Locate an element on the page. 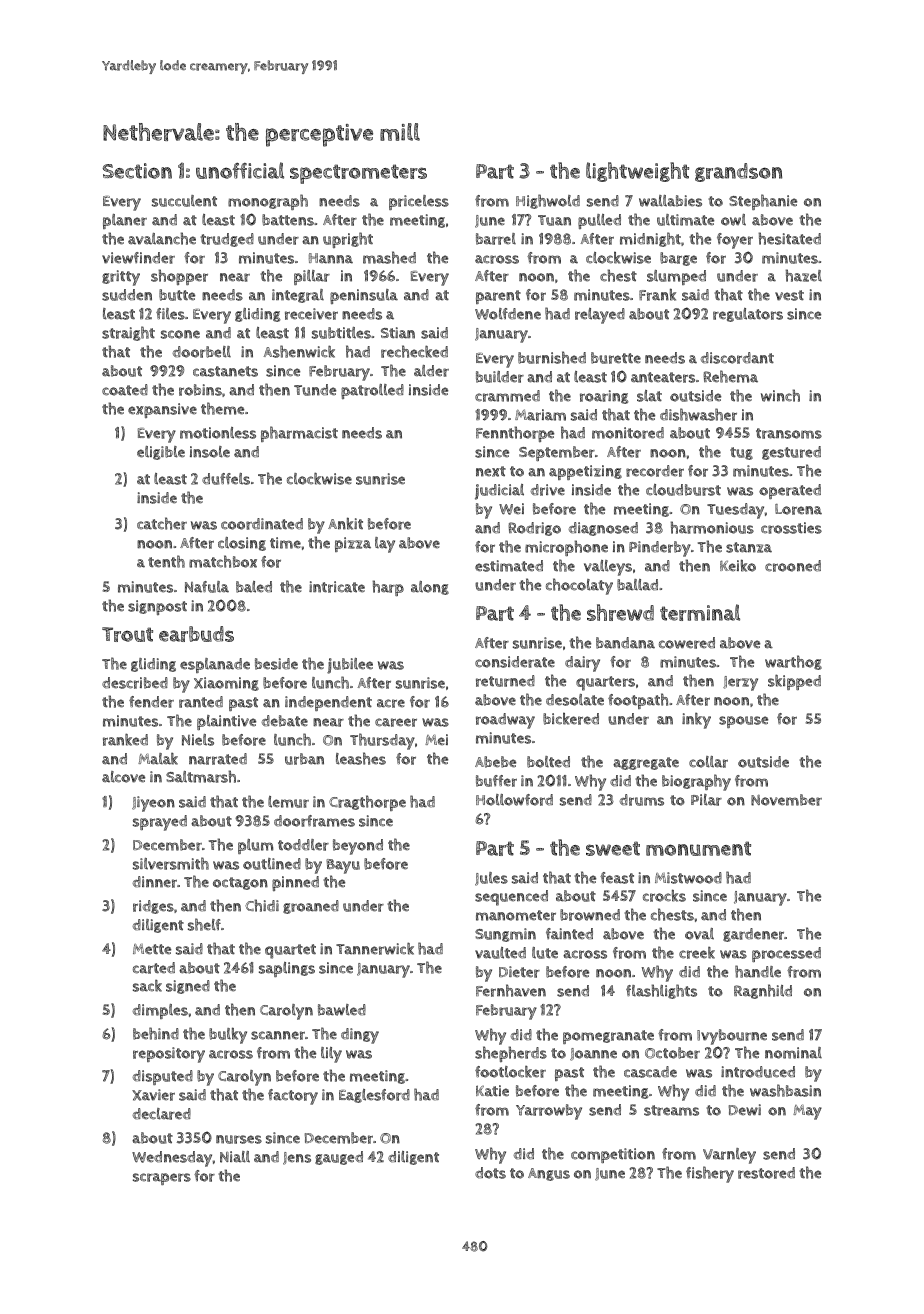 The image size is (924, 1314). handle is located at coordinates (758, 971).
